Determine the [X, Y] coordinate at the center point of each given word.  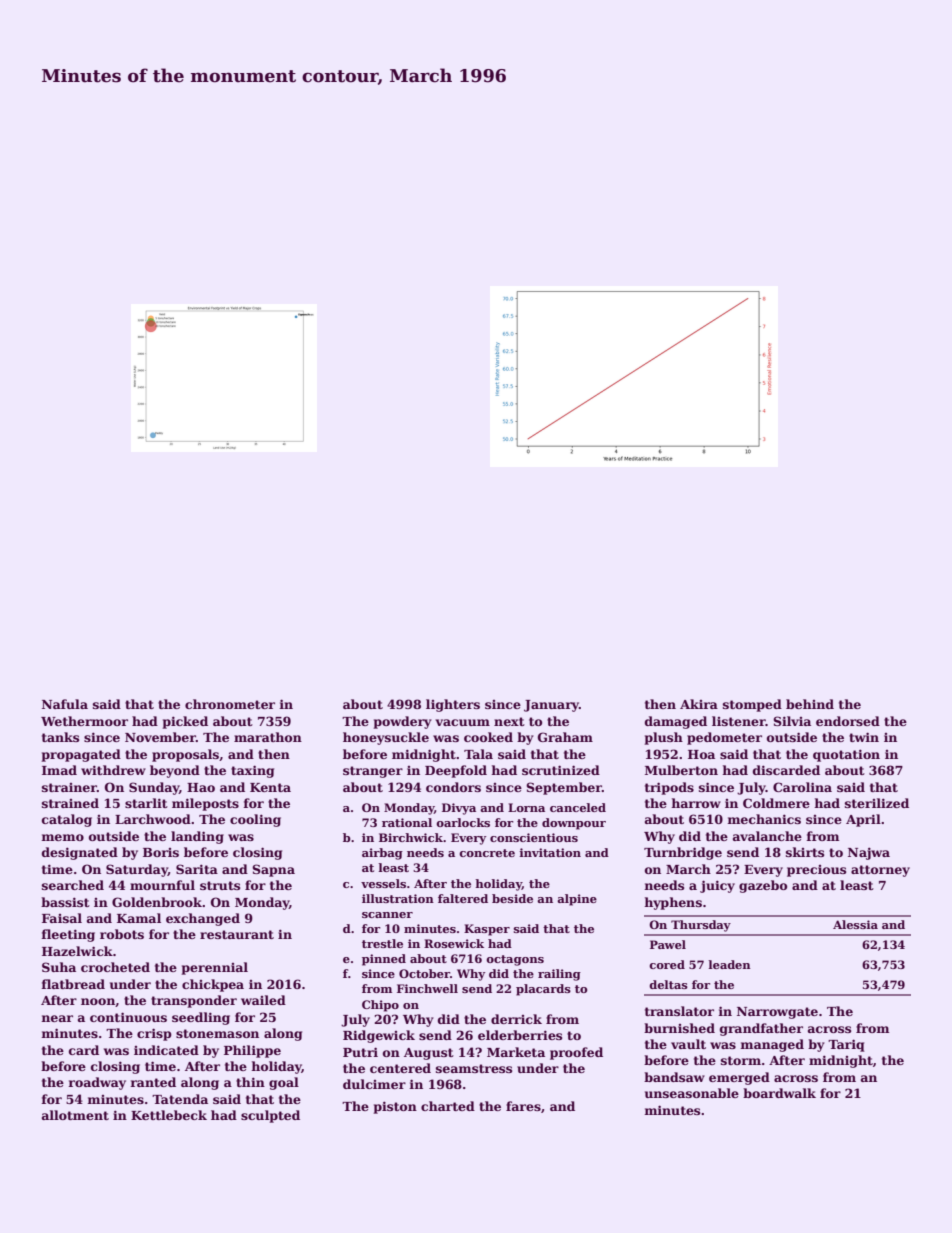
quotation [846, 755]
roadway [97, 1083]
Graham [565, 737]
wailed [263, 1000]
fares [523, 1106]
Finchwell [427, 988]
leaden [730, 964]
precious [816, 871]
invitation [550, 852]
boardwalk [779, 1093]
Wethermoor [84, 721]
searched [73, 885]
